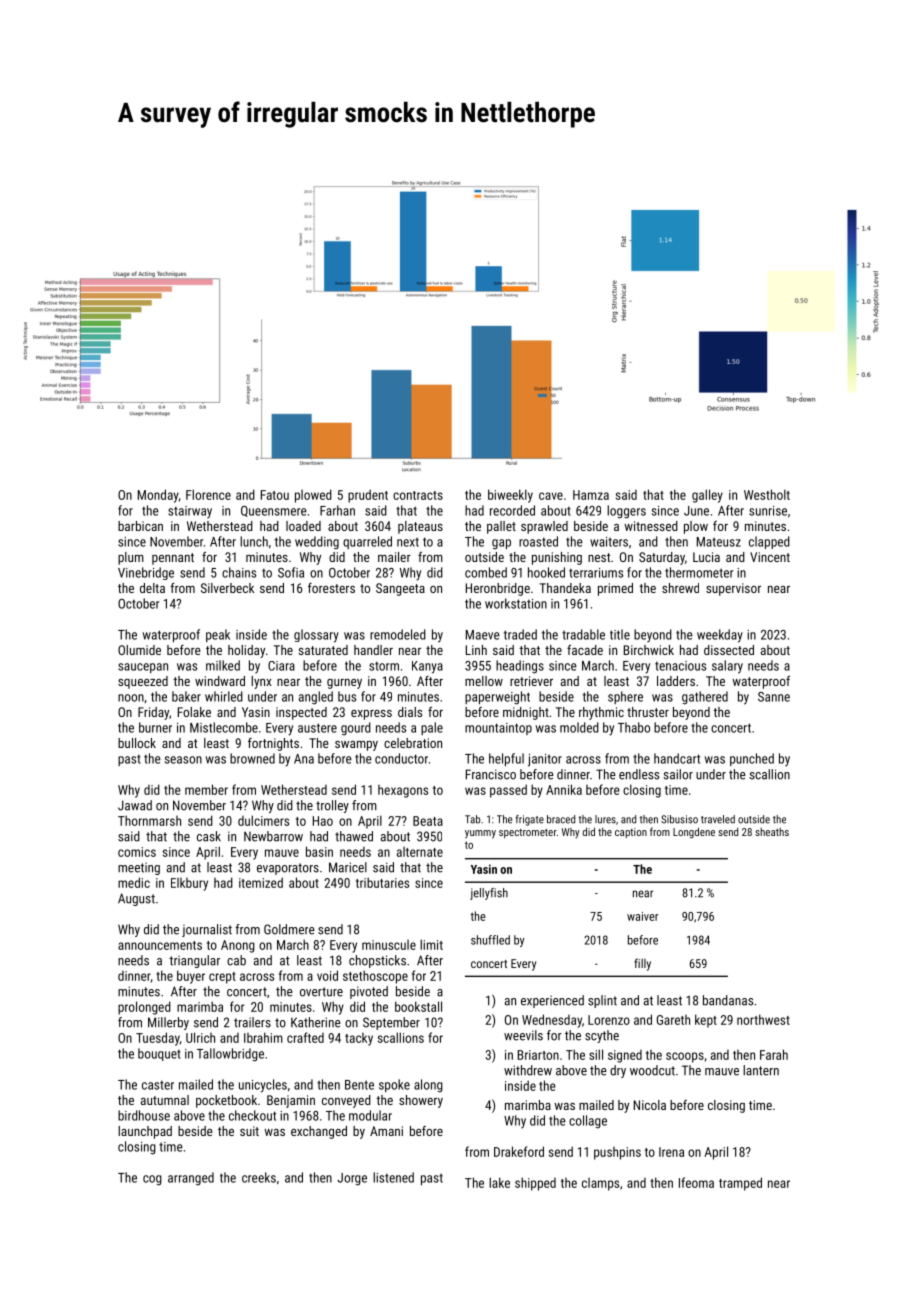 The height and width of the screenshot is (1316, 908). Describe the element at coordinates (382, 882) in the screenshot. I see `tributaries` at that location.
